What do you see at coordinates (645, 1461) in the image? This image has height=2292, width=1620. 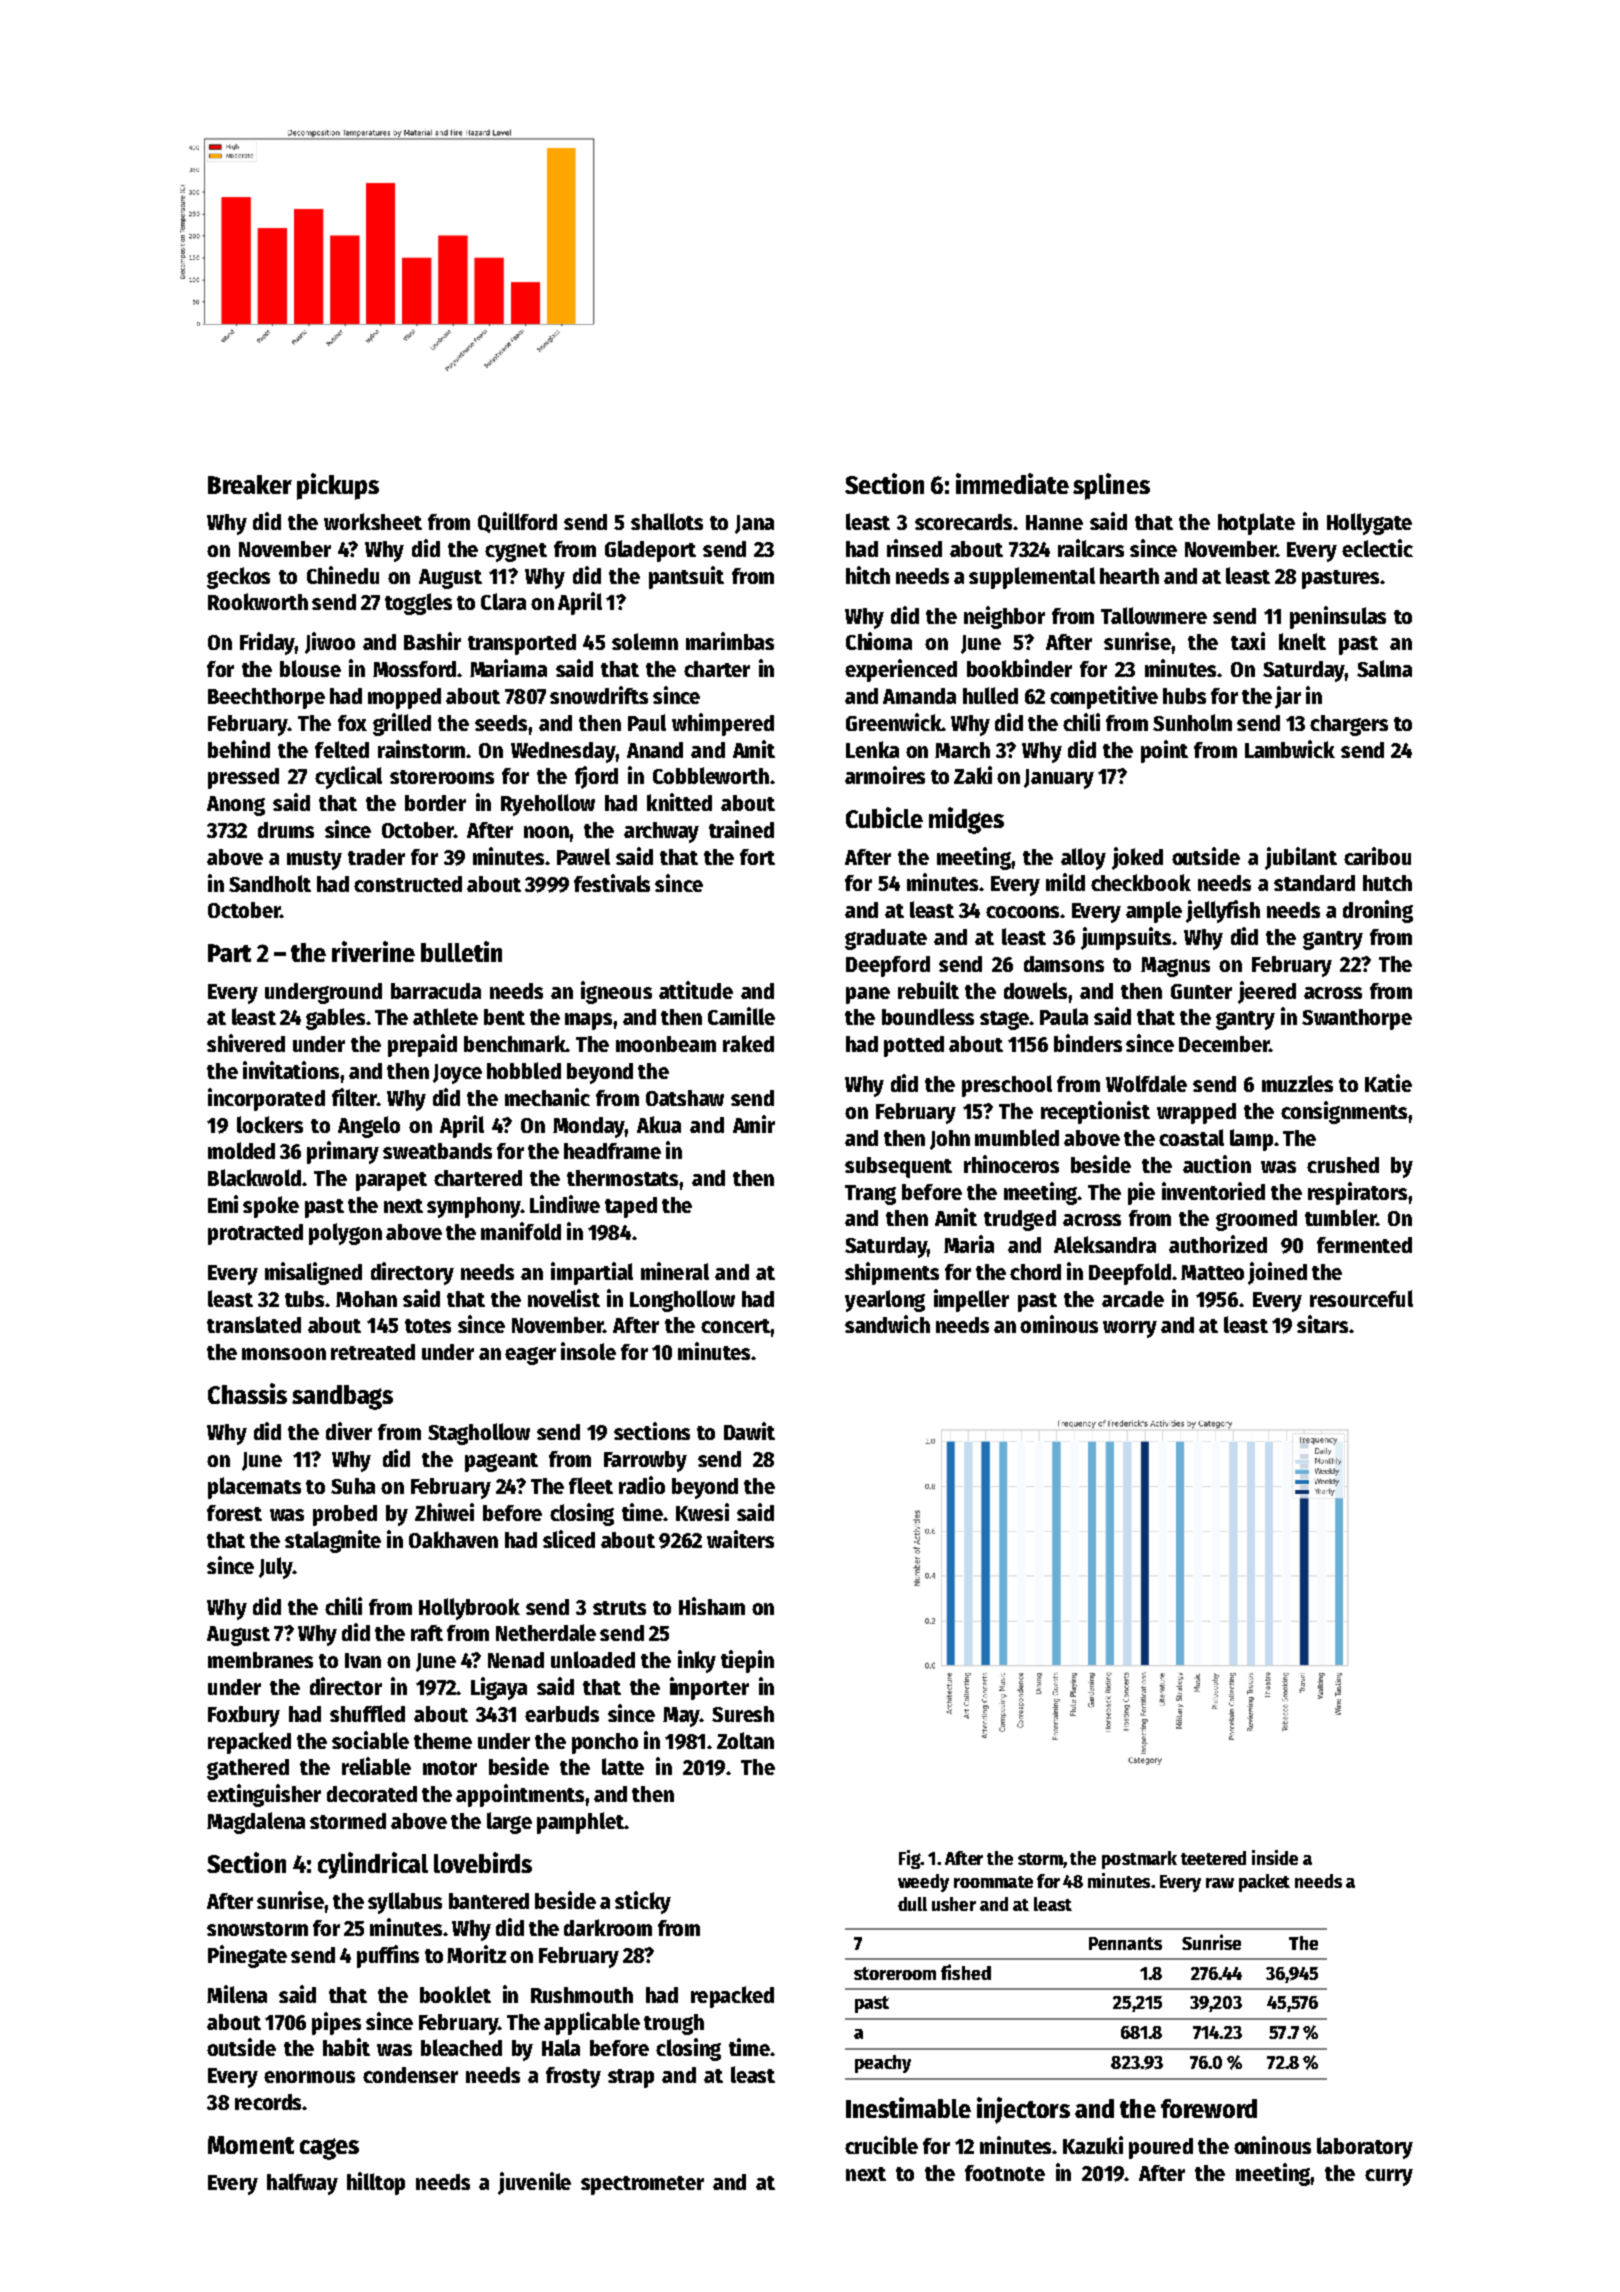 I see `Farrowby` at bounding box center [645, 1461].
